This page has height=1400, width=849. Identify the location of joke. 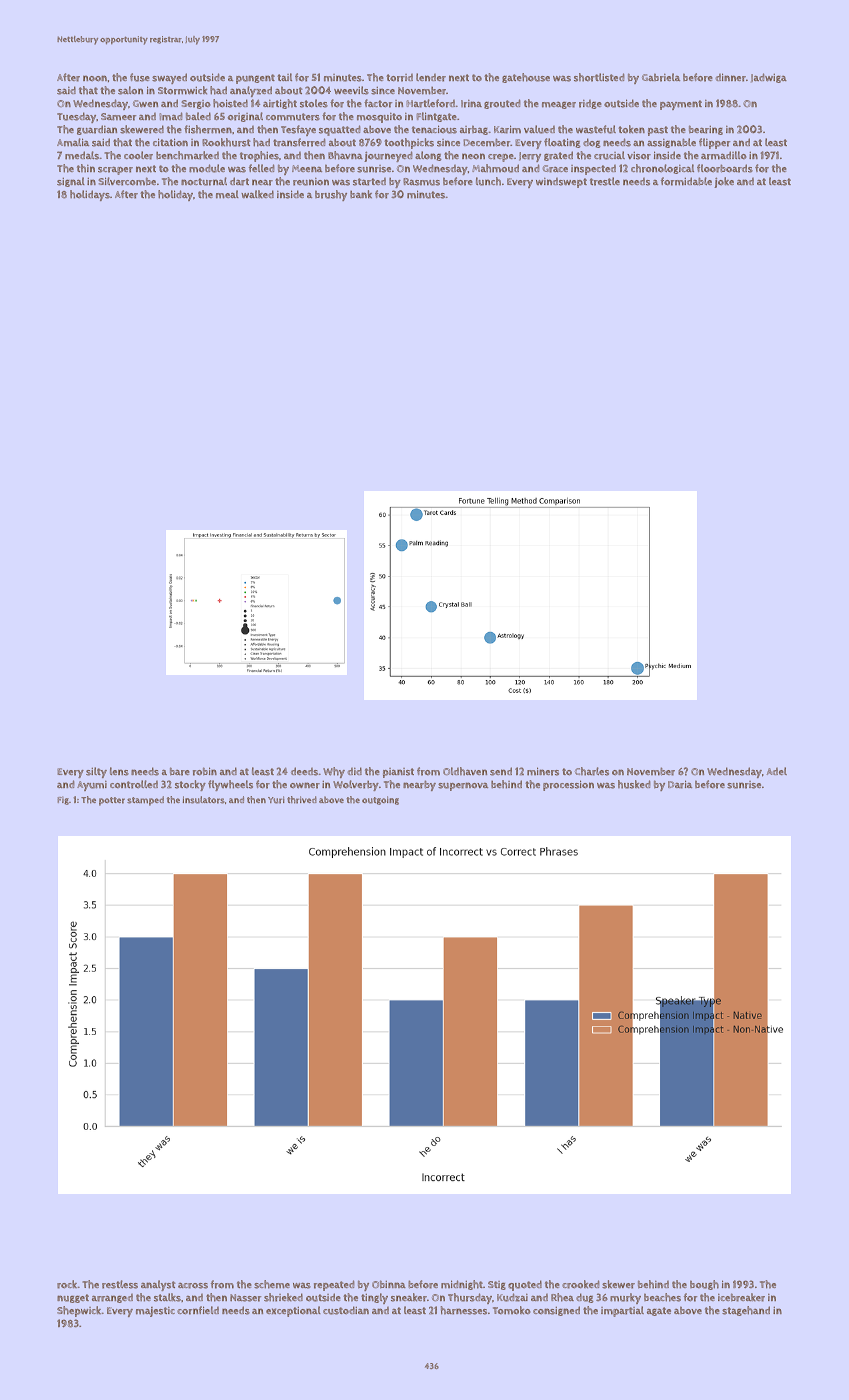
(724, 182).
